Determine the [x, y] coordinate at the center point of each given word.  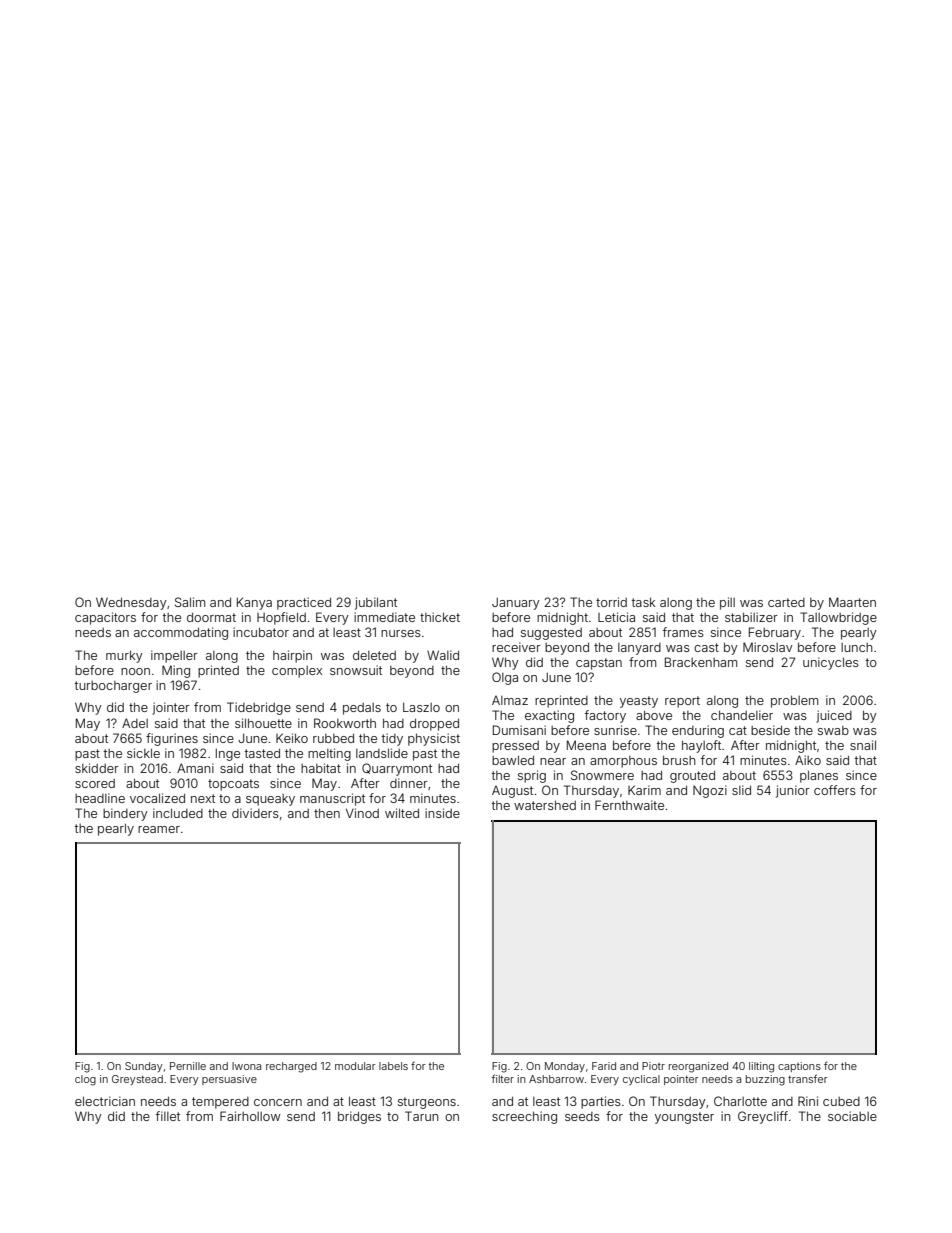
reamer [159, 829]
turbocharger [113, 687]
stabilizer [751, 617]
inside [442, 813]
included [178, 813]
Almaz [510, 700]
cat [738, 730]
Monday [565, 1067]
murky [124, 656]
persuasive [229, 1080]
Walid [443, 655]
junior [793, 791]
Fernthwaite [629, 805]
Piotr [653, 1066]
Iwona [246, 1066]
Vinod [362, 813]
